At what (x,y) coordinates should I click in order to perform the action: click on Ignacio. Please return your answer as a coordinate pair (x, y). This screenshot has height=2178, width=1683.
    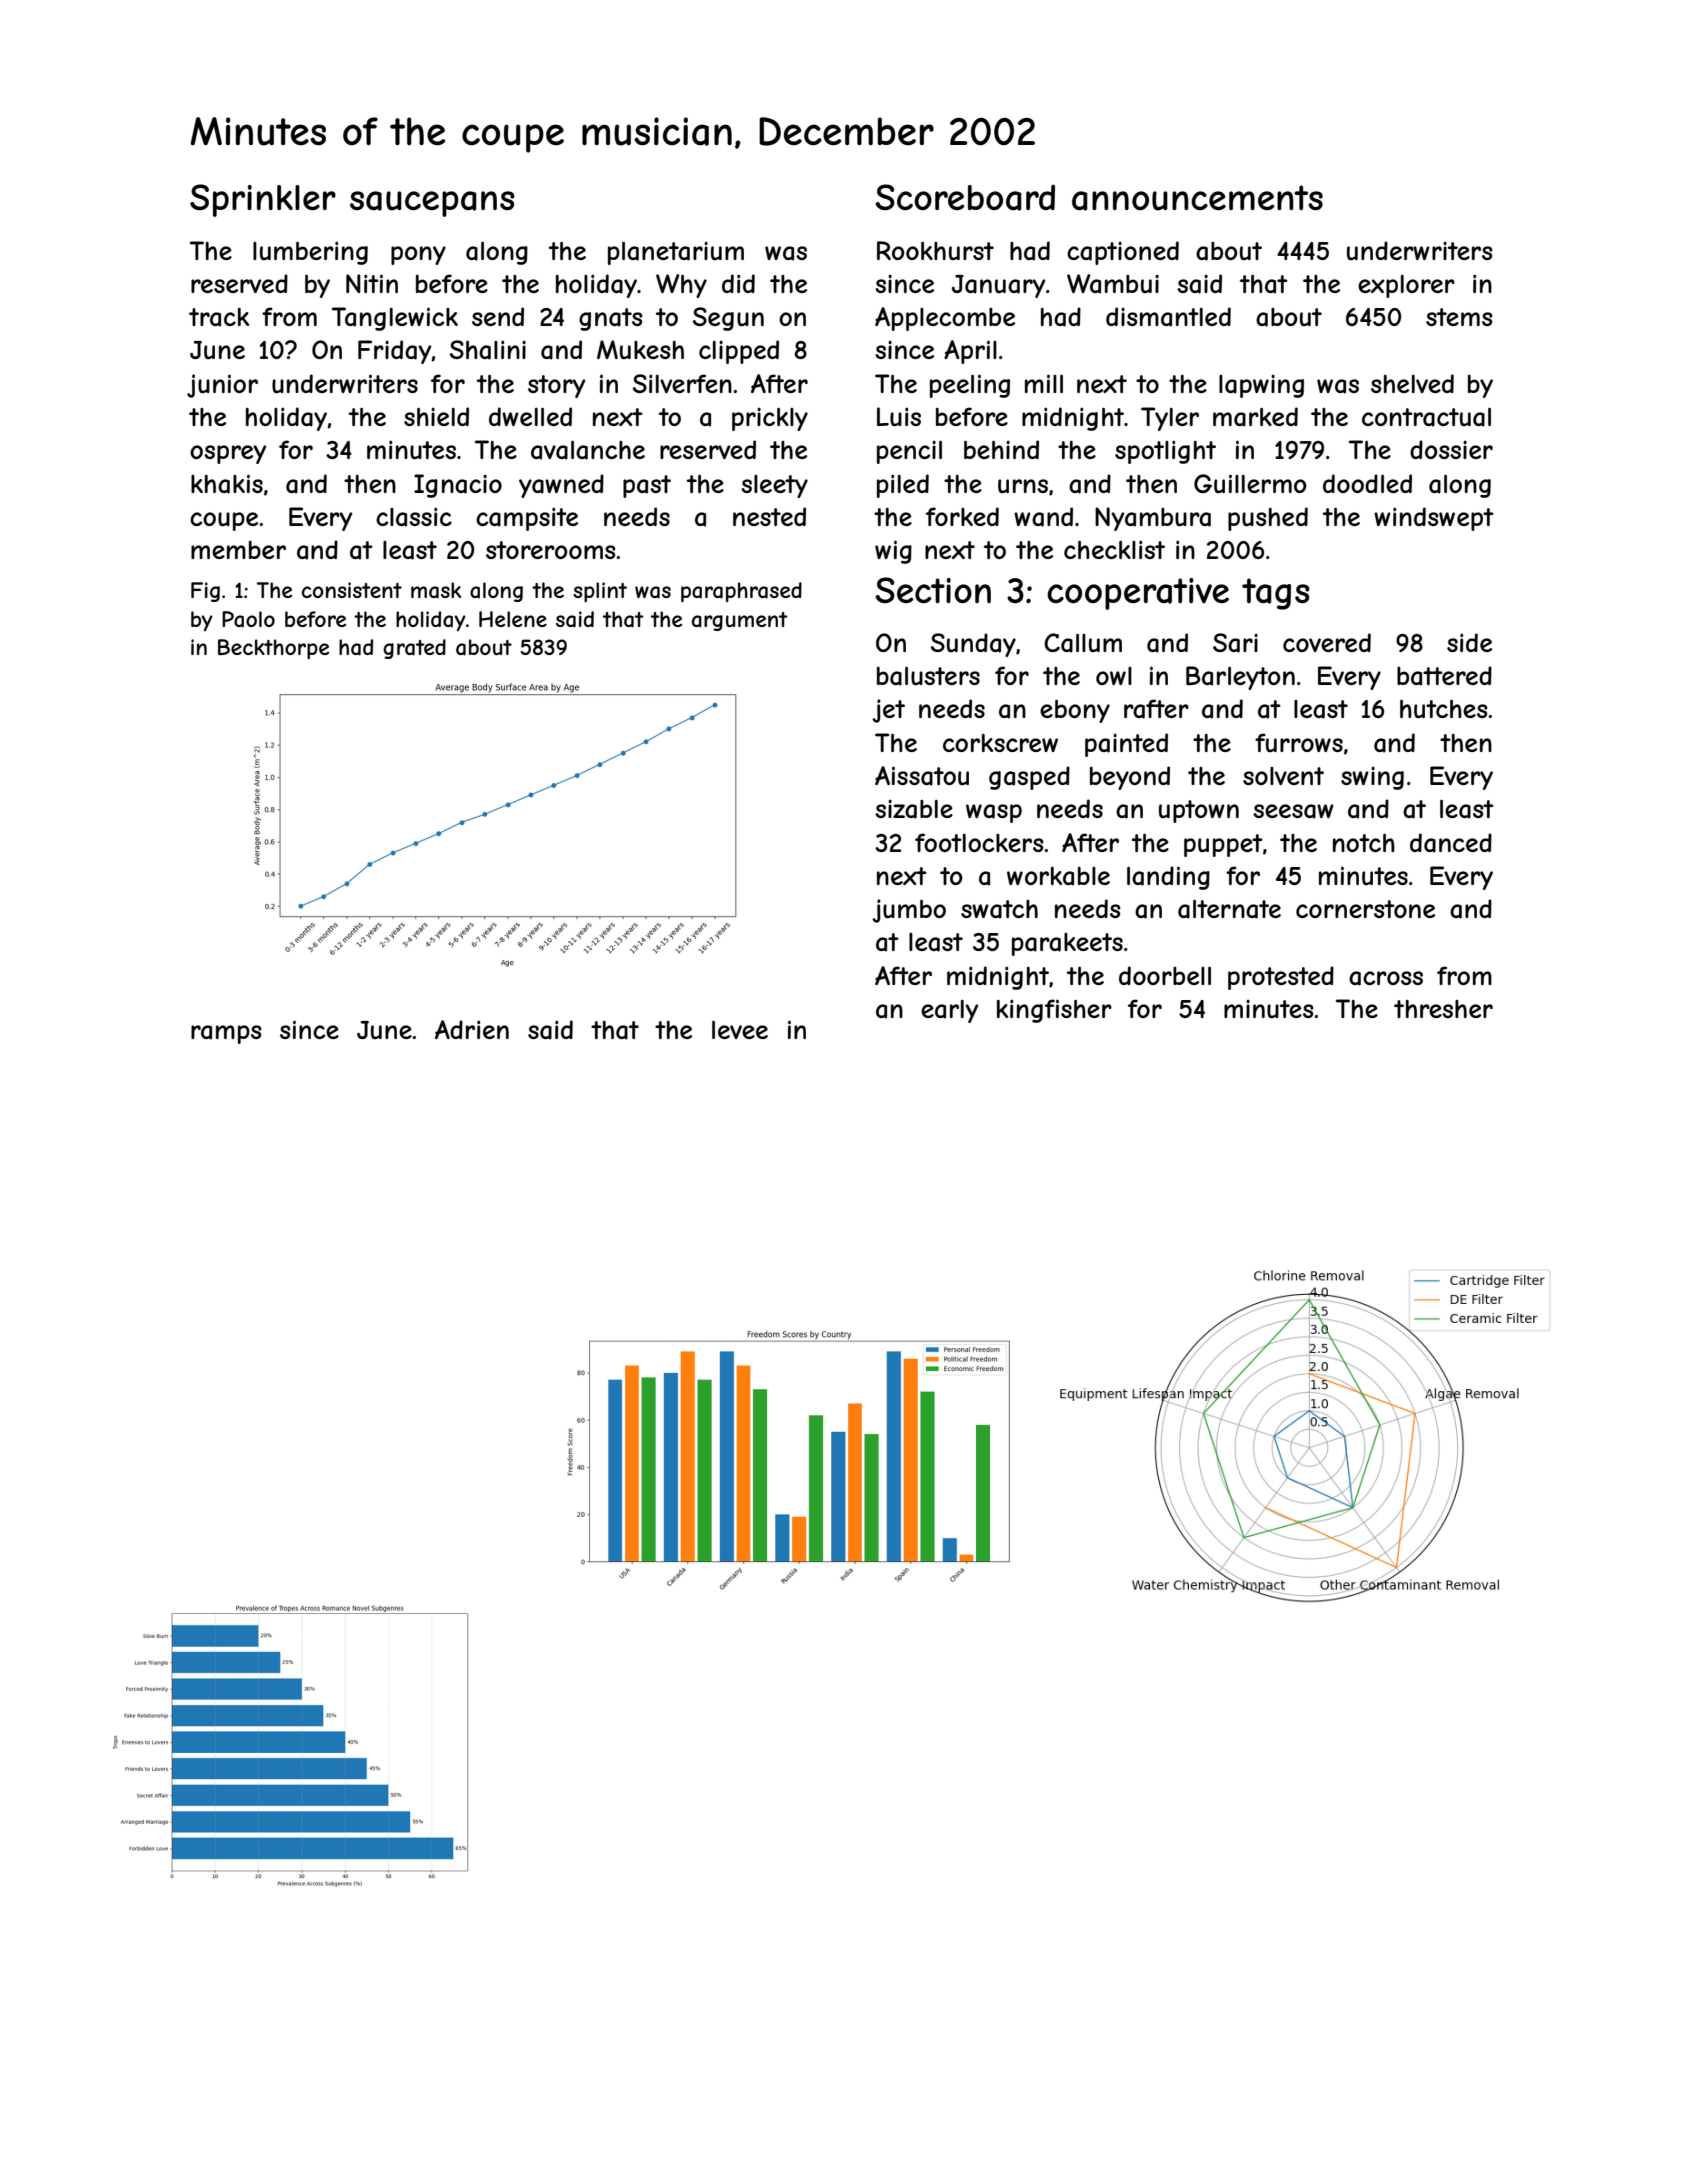
    Looking at the image, I should click on (458, 486).
